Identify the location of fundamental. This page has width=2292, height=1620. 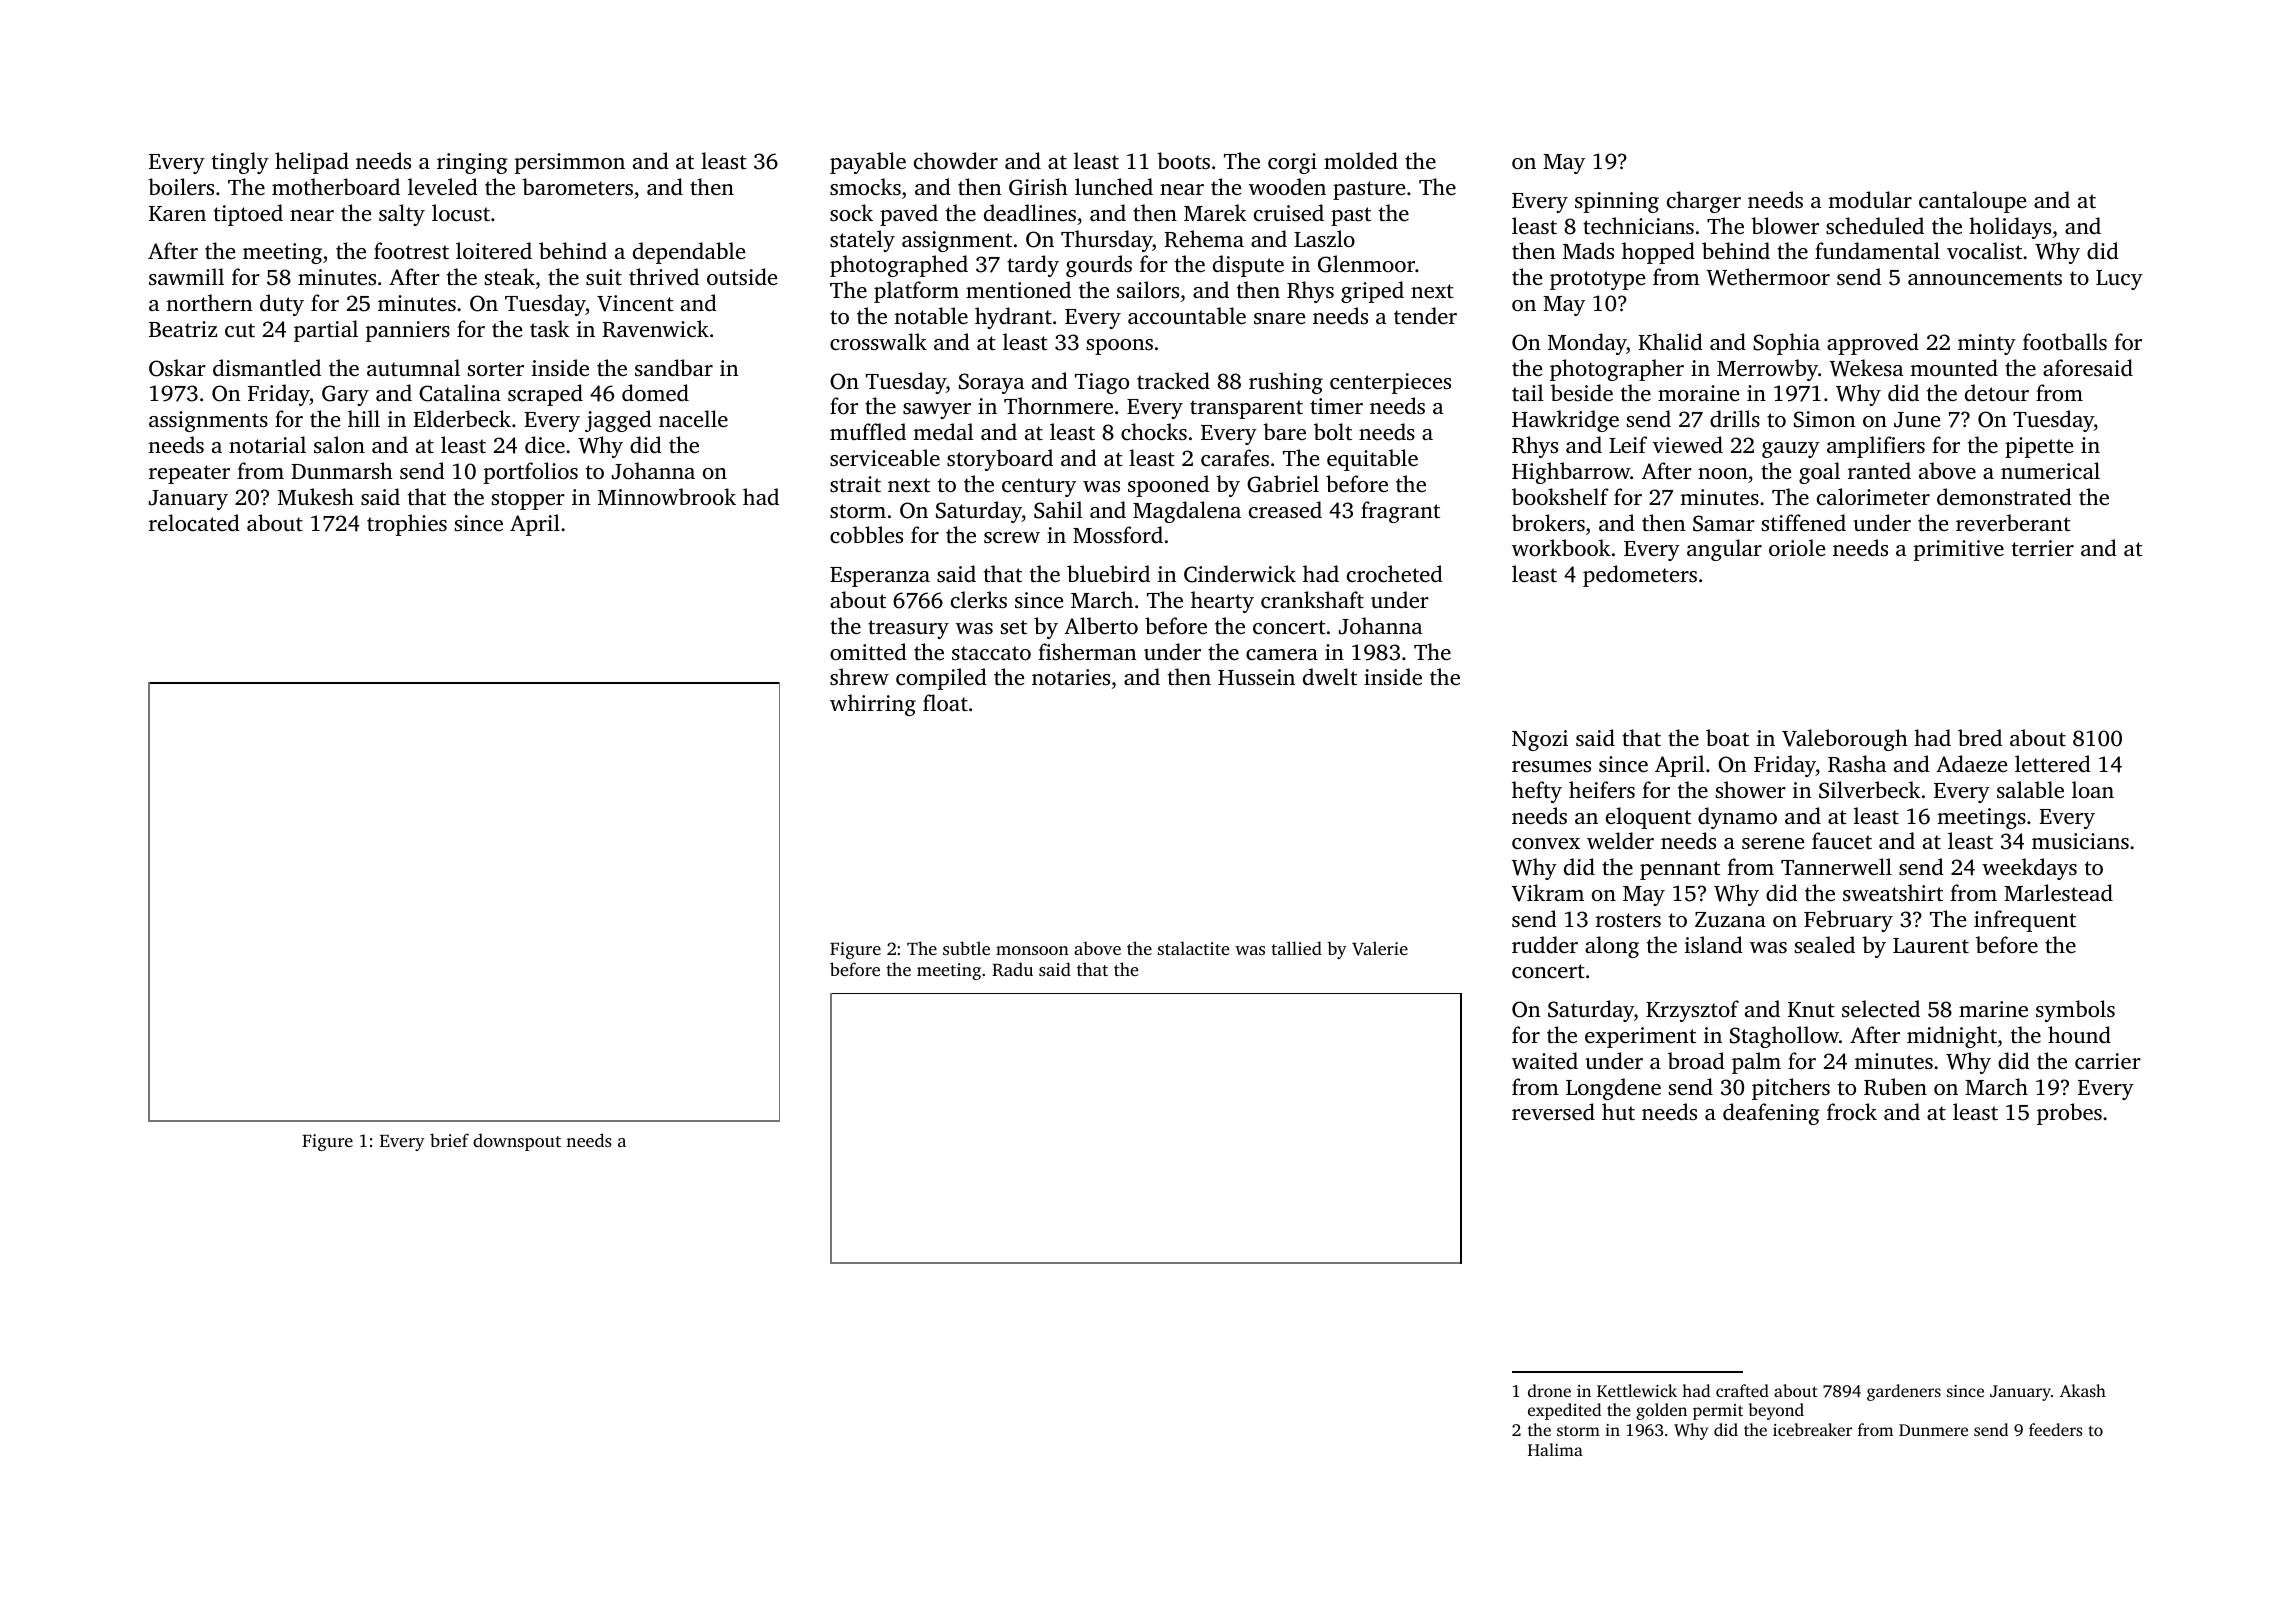
(1877, 250).
